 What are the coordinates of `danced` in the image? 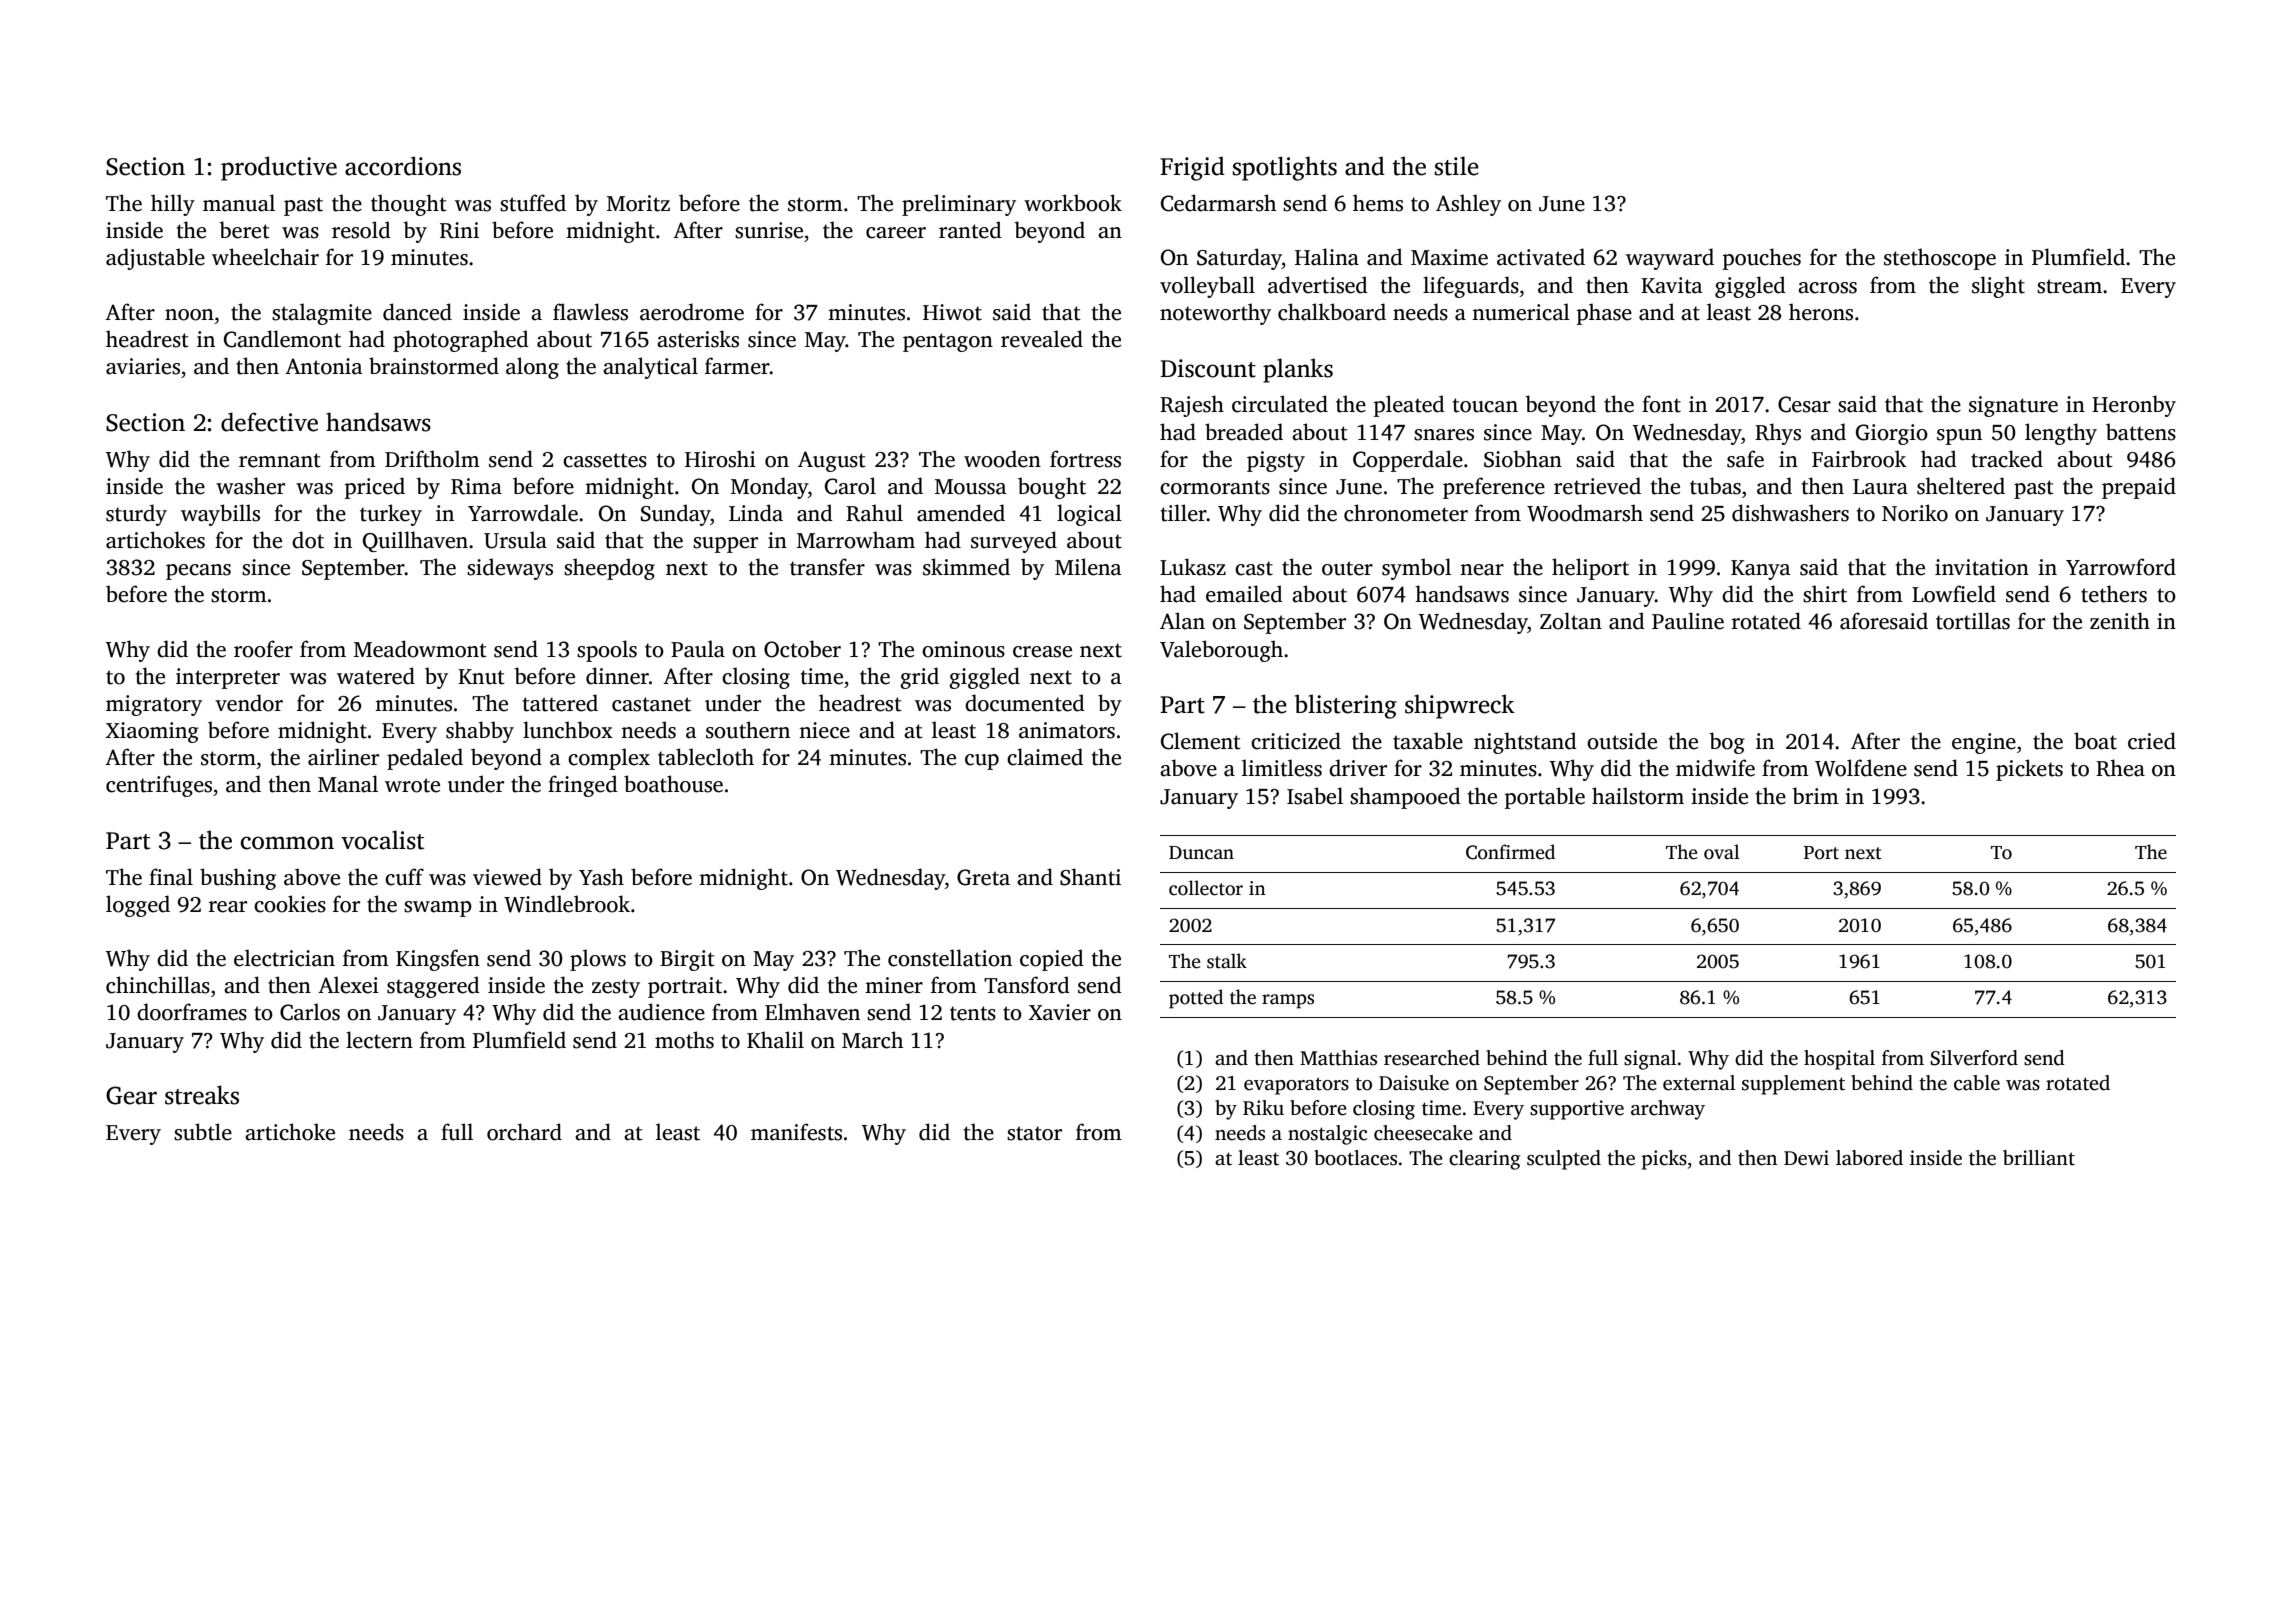 It's located at (417, 312).
